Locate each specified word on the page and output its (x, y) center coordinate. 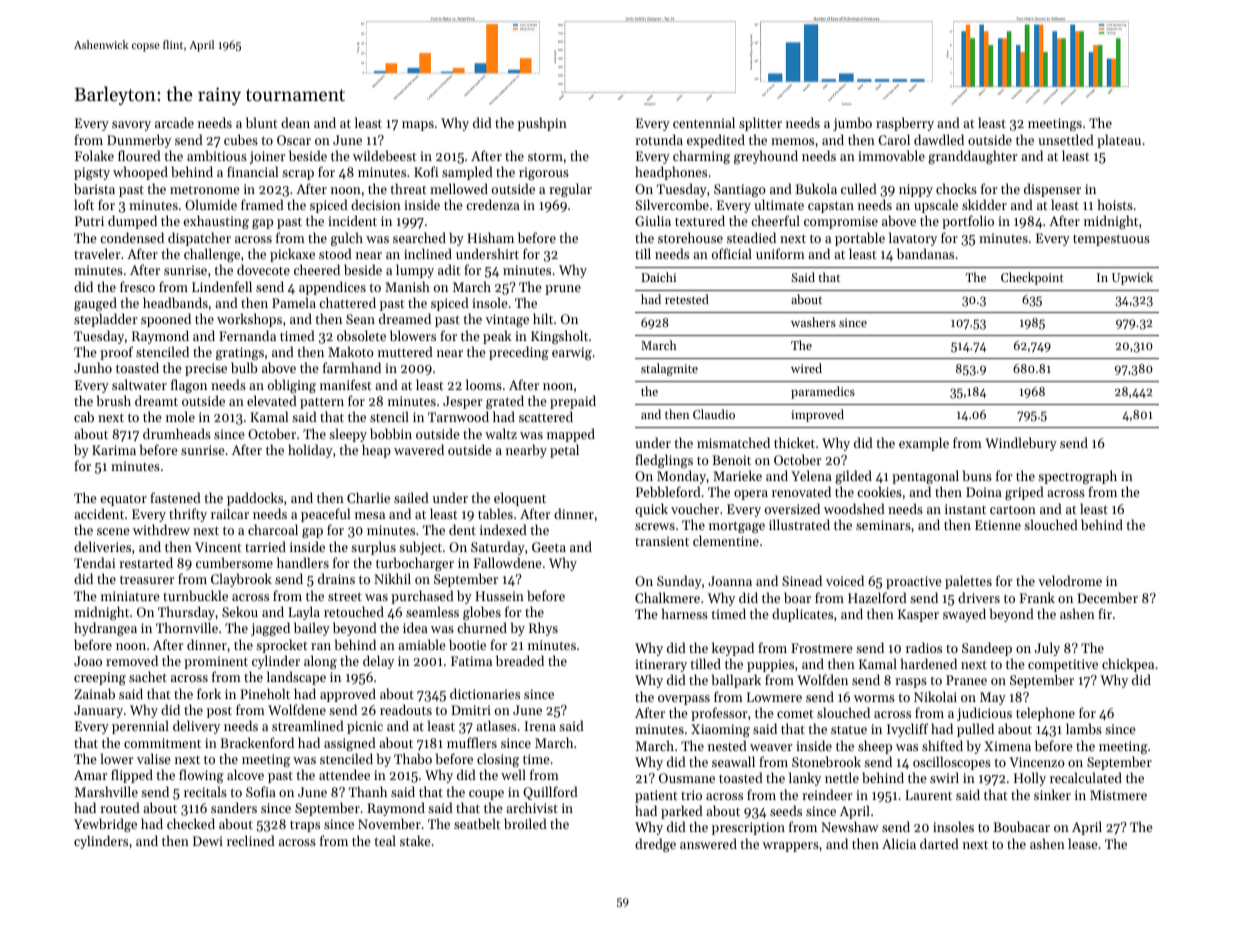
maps (418, 126)
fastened (175, 497)
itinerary (661, 665)
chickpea (1128, 665)
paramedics (823, 392)
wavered (419, 449)
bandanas (925, 253)
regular (570, 190)
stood (335, 253)
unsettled (1066, 139)
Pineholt (265, 693)
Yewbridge (105, 825)
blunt (262, 122)
